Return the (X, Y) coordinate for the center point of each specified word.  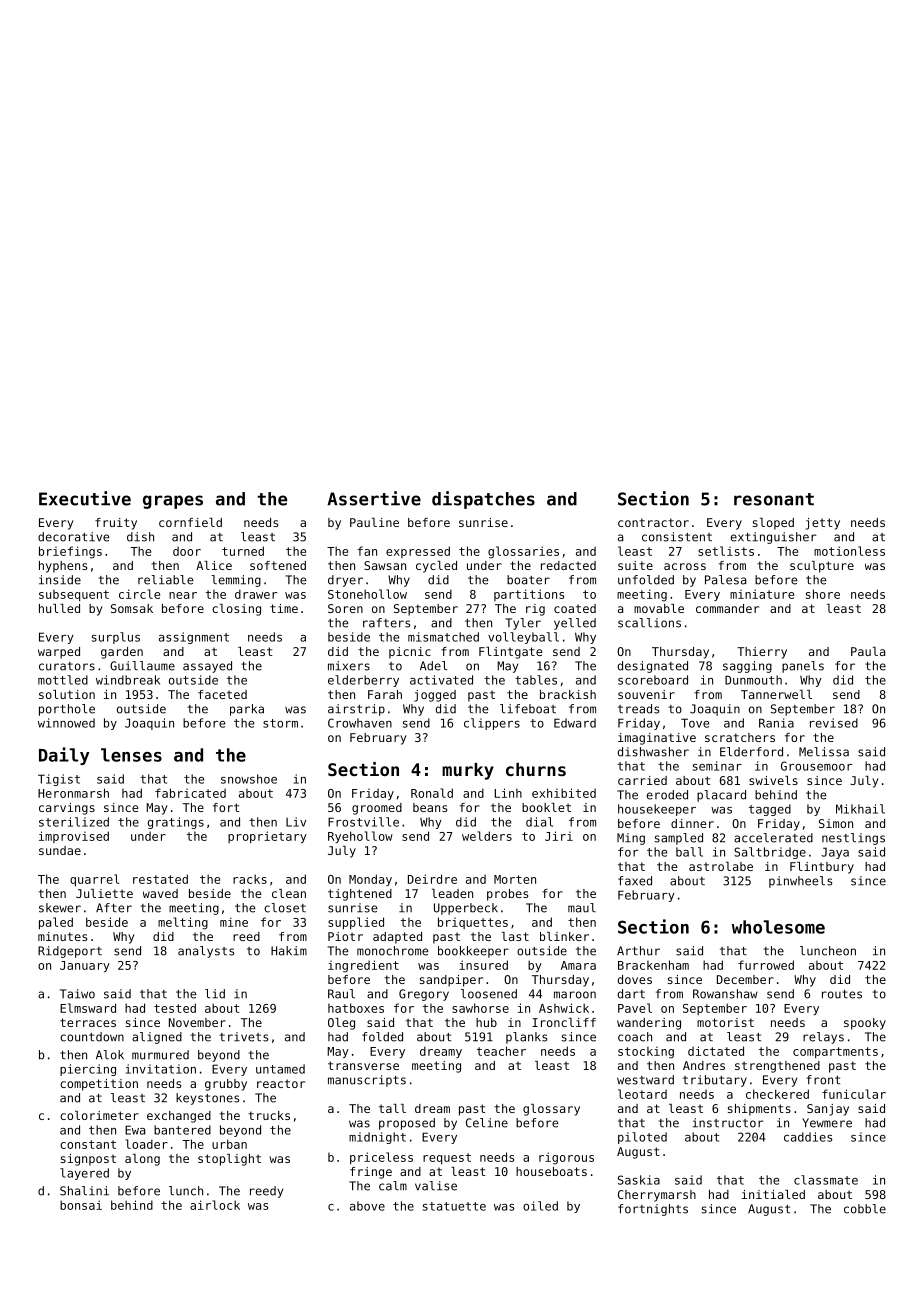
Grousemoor (817, 766)
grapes (173, 502)
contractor (653, 522)
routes (842, 994)
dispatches (483, 500)
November (197, 1022)
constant (88, 1144)
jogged (435, 696)
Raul (341, 994)
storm (280, 723)
